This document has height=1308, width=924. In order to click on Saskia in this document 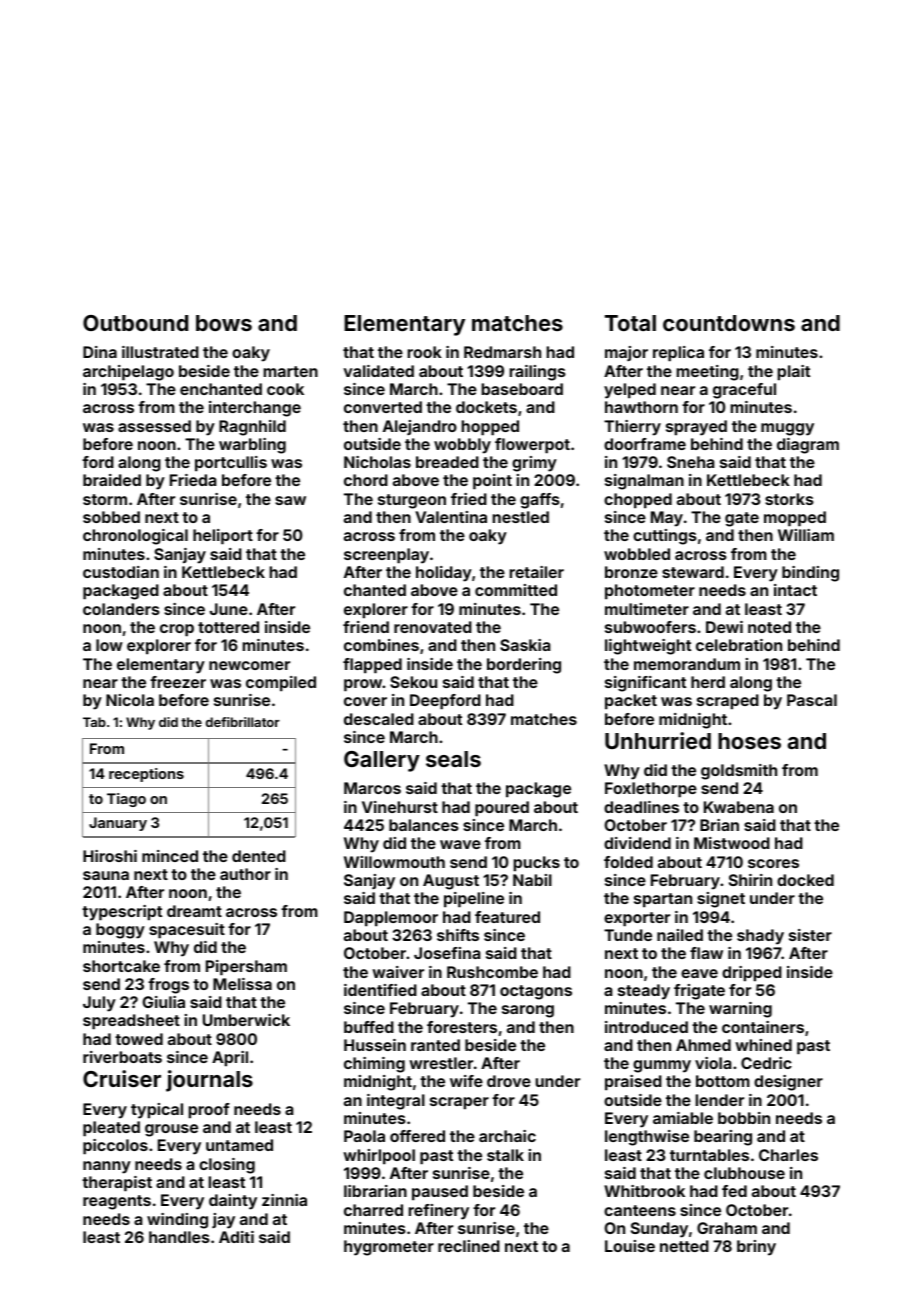, I will do `click(525, 645)`.
